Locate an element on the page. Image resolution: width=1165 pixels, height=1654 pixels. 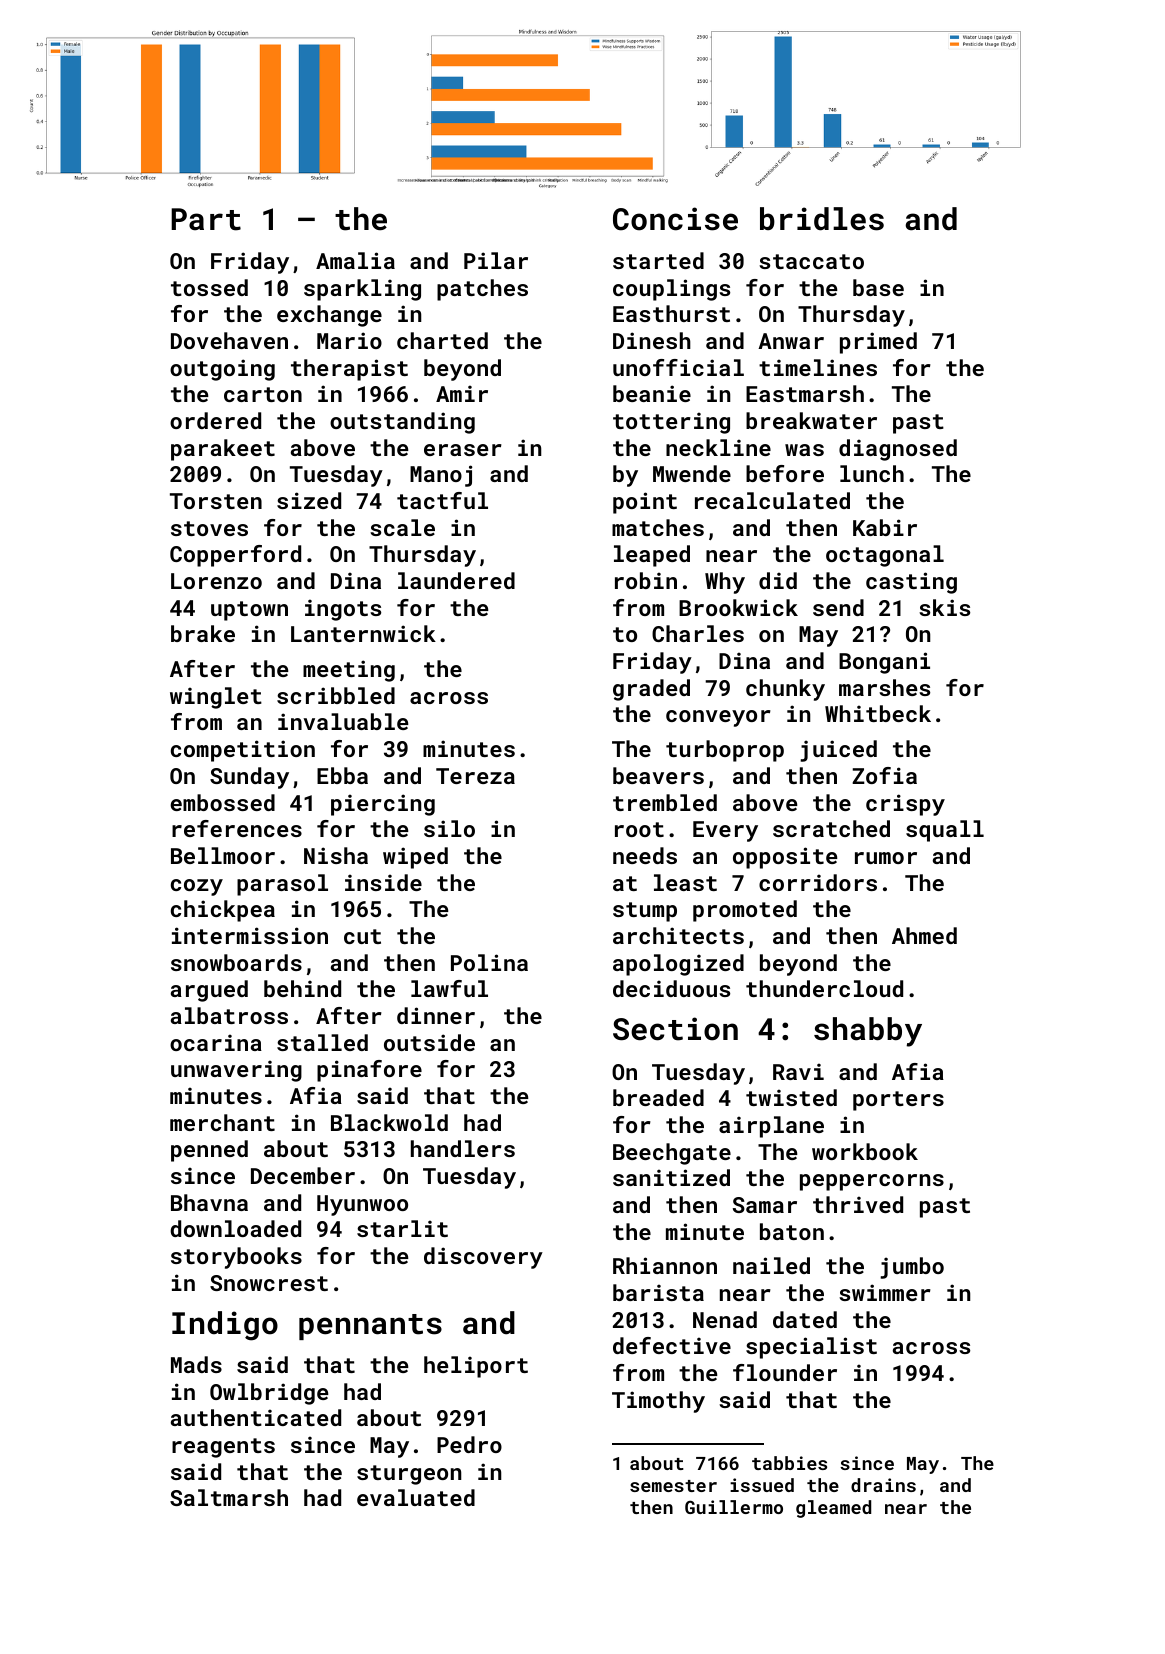
chunky is located at coordinates (785, 690).
